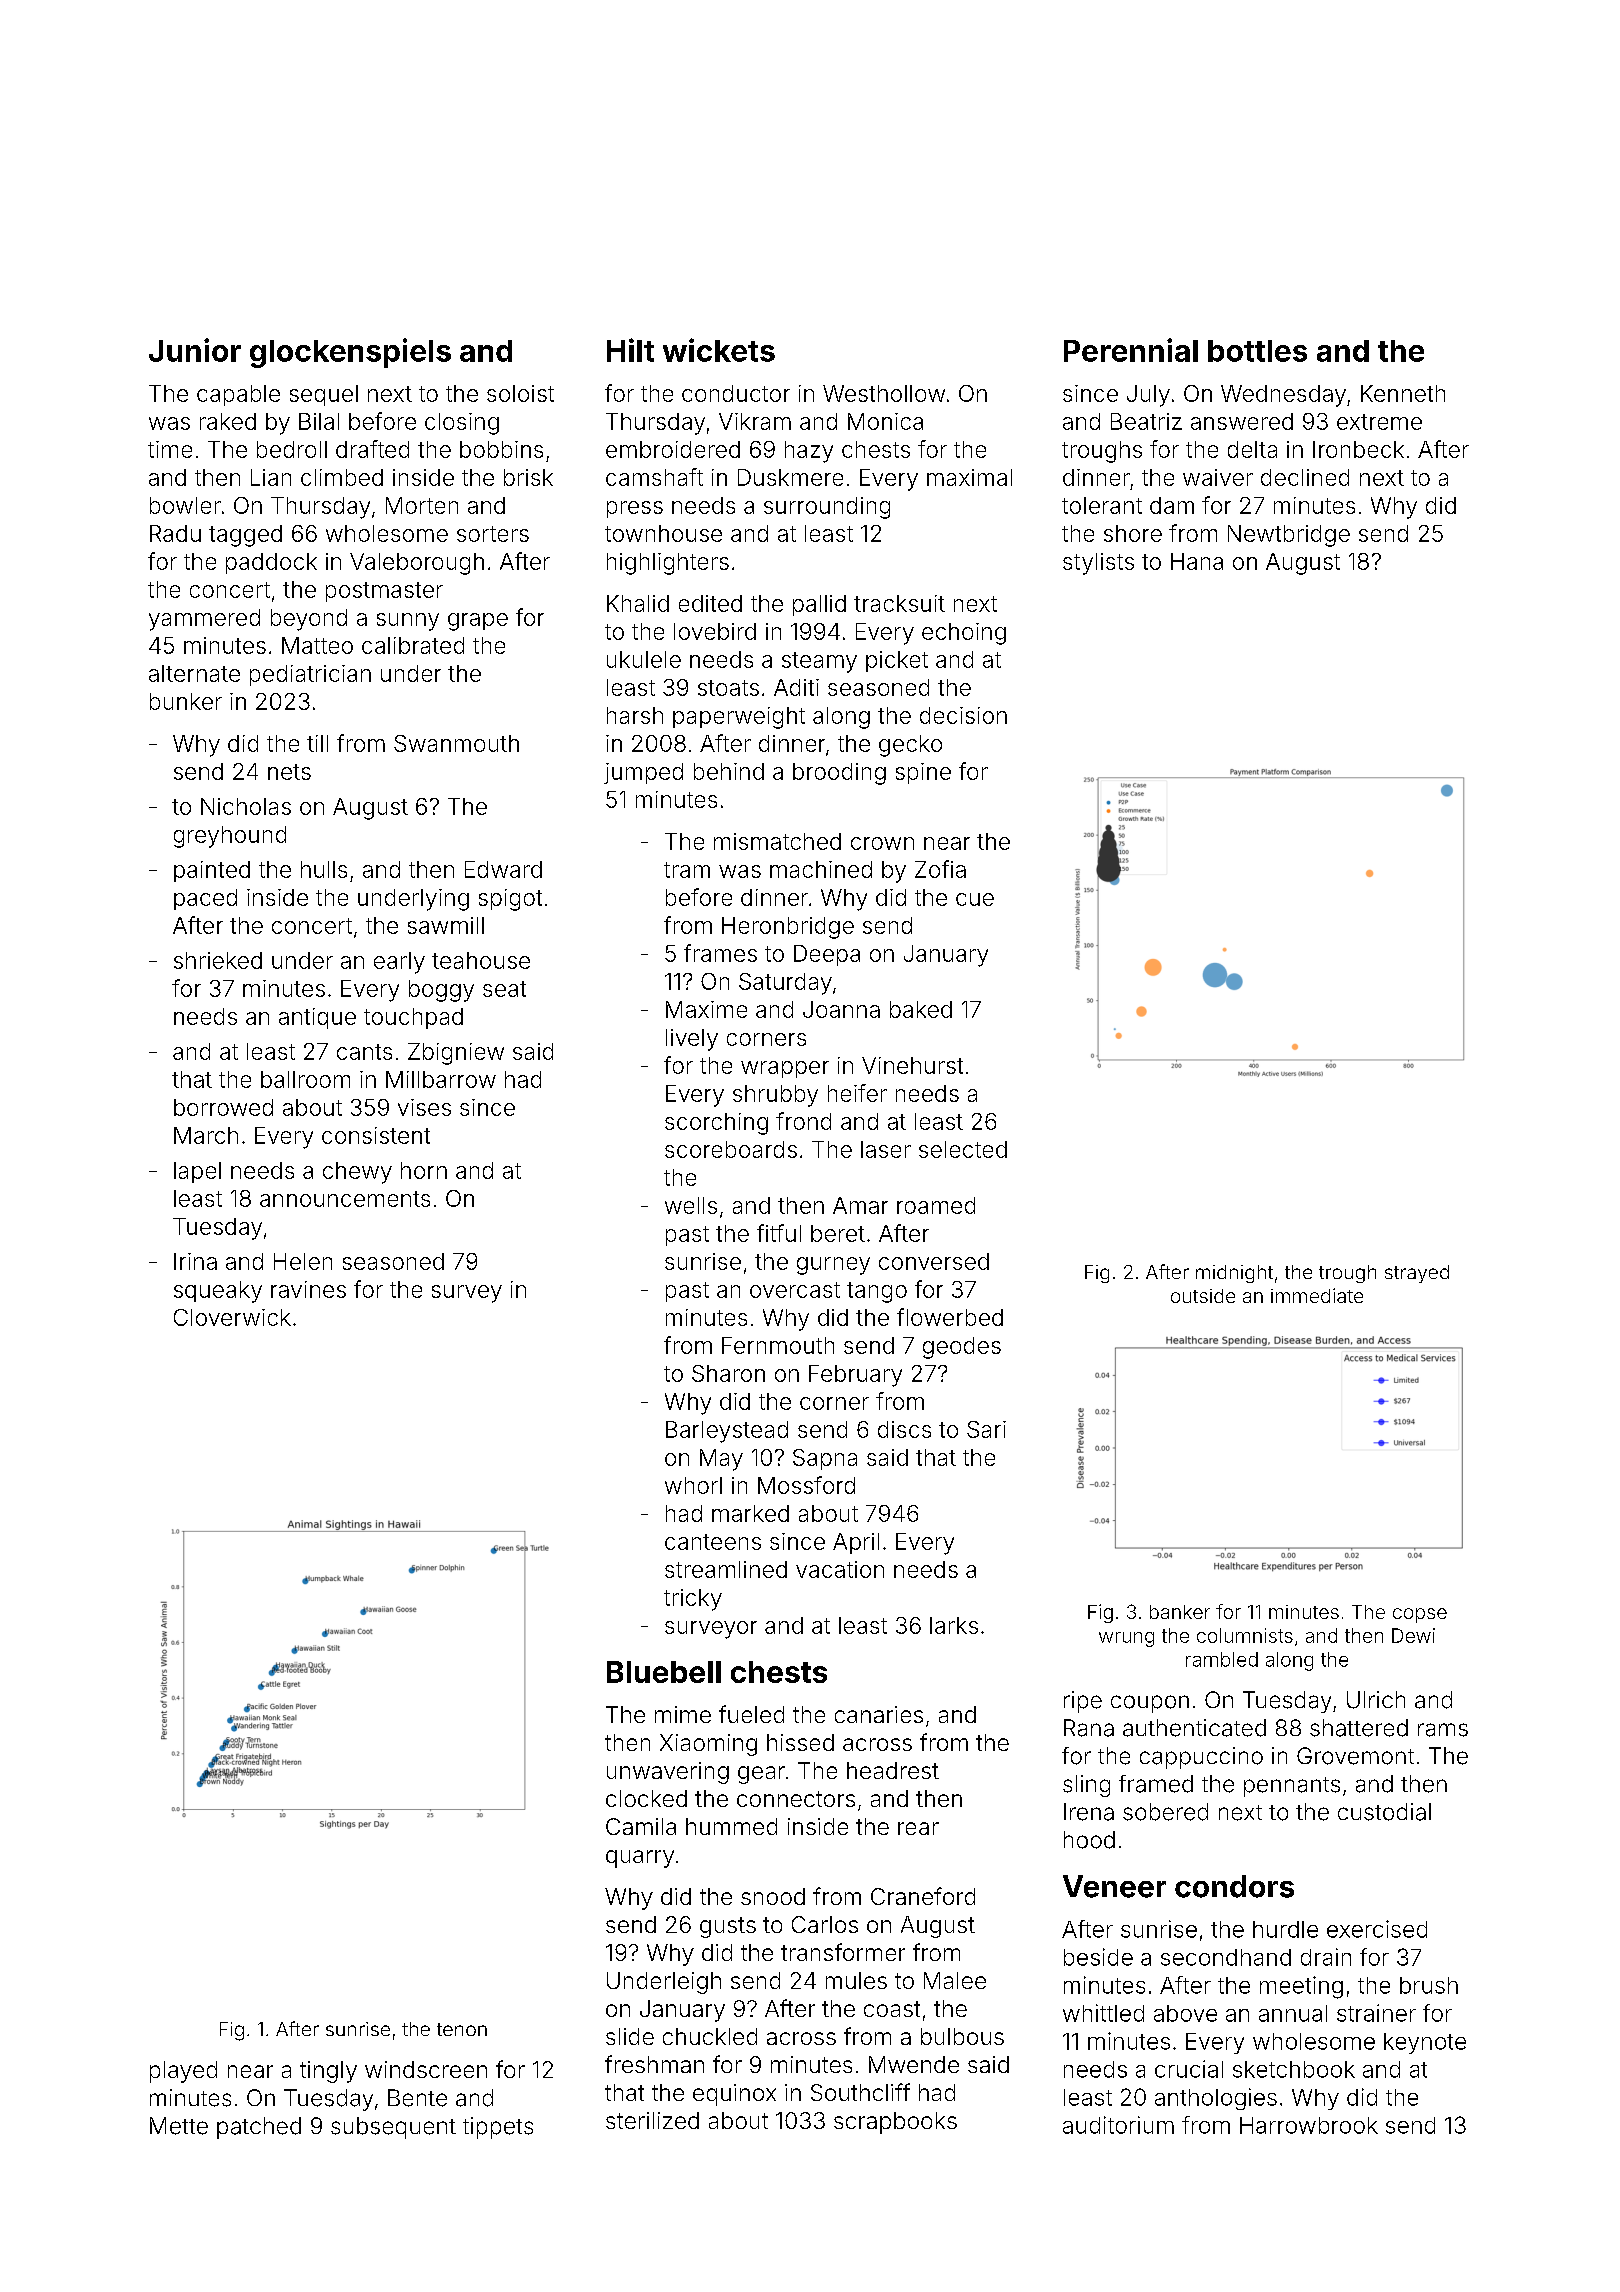 This image has width=1620, height=2292. What do you see at coordinates (693, 1485) in the image?
I see `whorl` at bounding box center [693, 1485].
